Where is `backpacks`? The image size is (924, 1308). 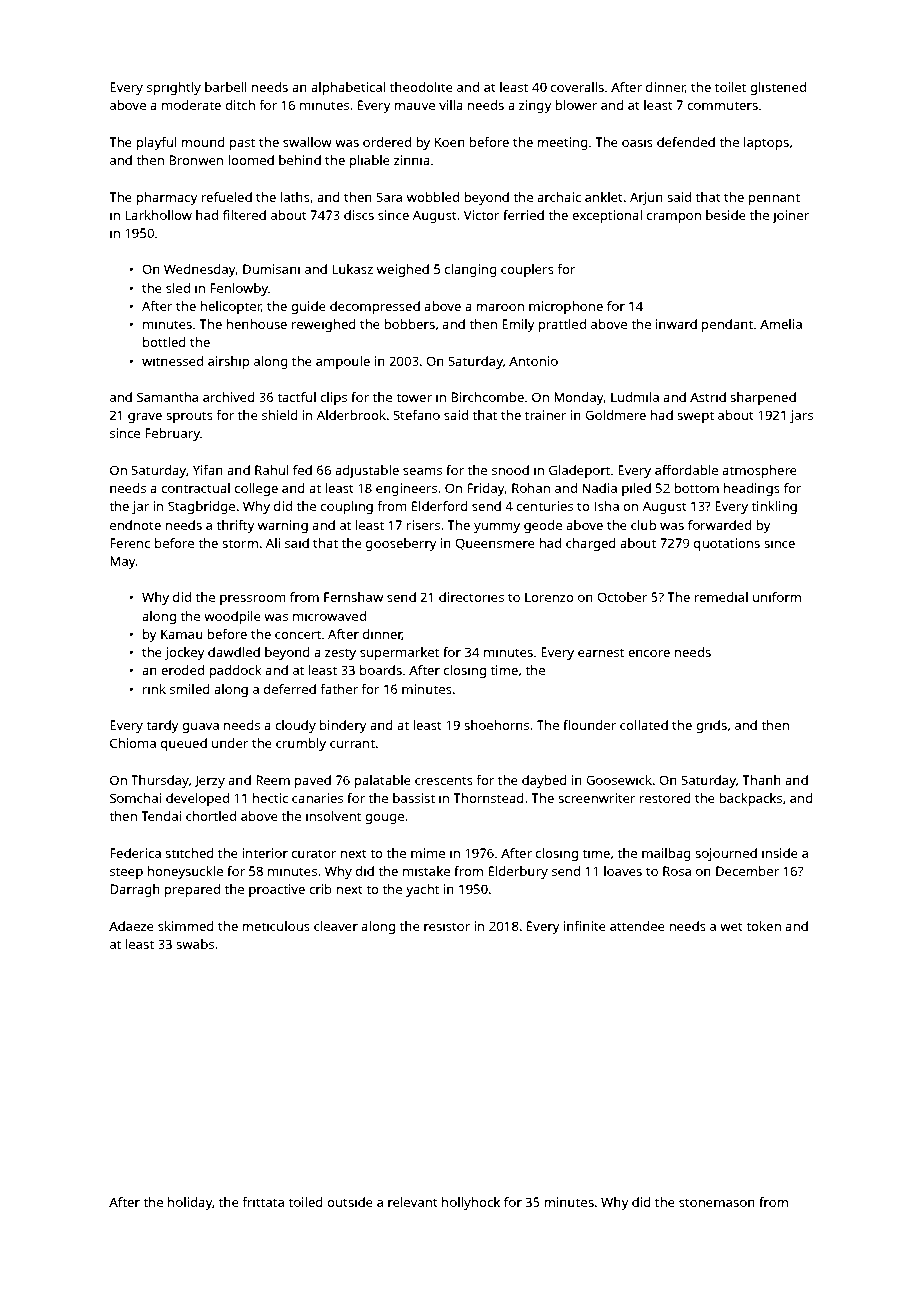
backpacks is located at coordinates (750, 799).
